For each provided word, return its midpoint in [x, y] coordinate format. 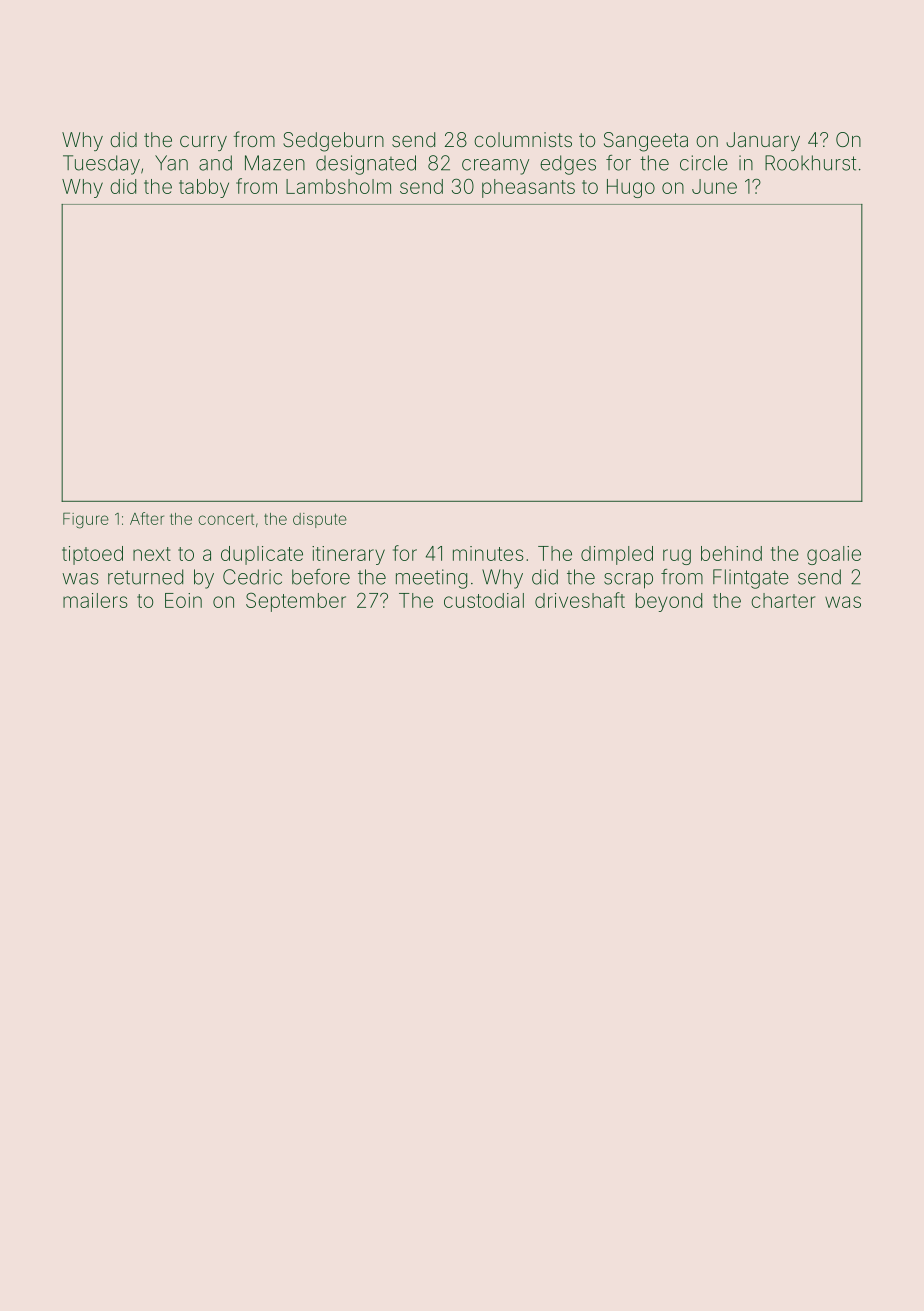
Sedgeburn [333, 142]
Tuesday [101, 165]
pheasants [528, 188]
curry [203, 143]
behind [731, 553]
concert [226, 519]
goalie [834, 555]
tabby [204, 188]
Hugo [631, 188]
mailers [95, 600]
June [714, 186]
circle [704, 163]
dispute [320, 520]
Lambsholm [338, 186]
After [147, 518]
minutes [488, 553]
